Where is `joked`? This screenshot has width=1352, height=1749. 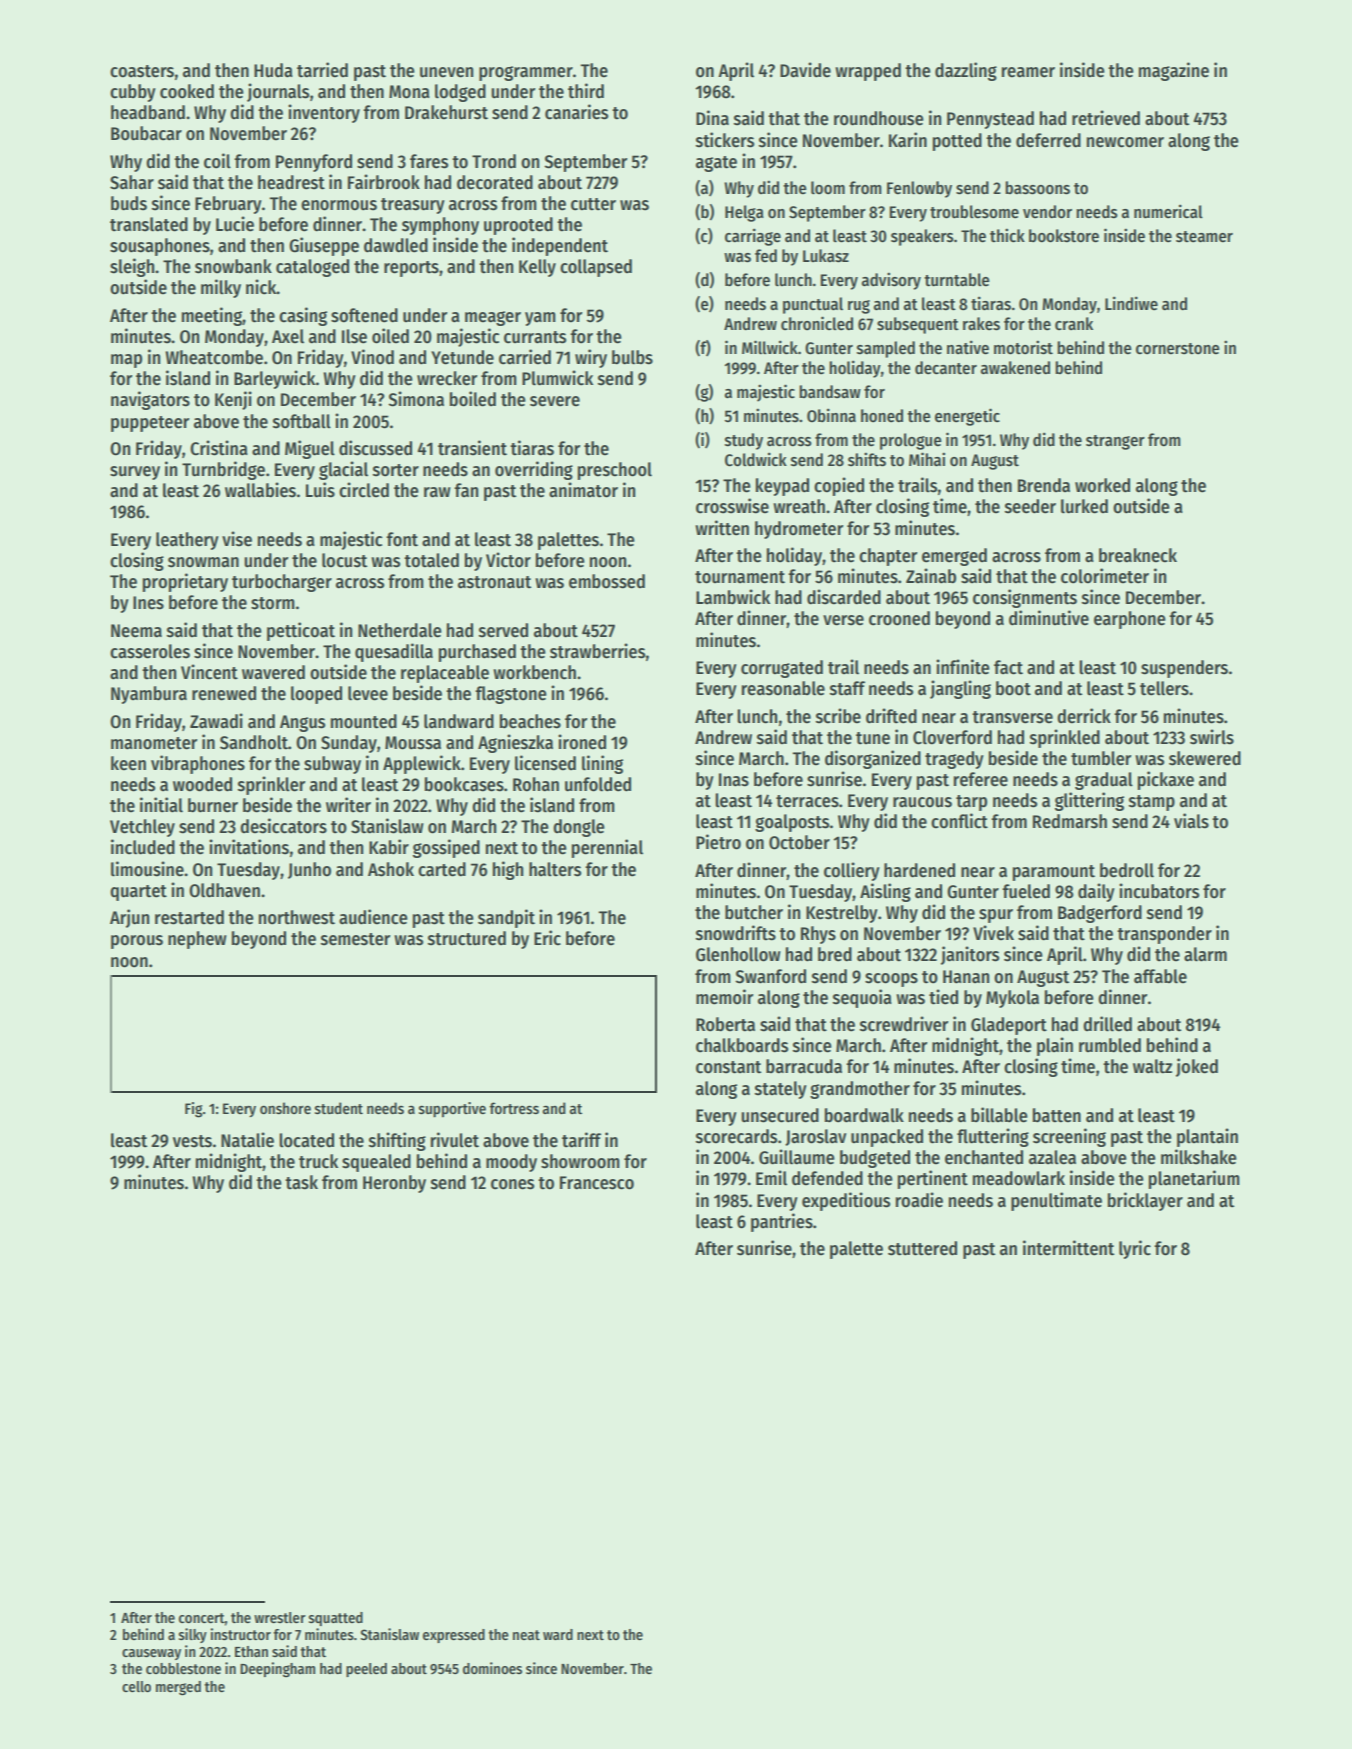 joked is located at coordinates (1197, 1067).
